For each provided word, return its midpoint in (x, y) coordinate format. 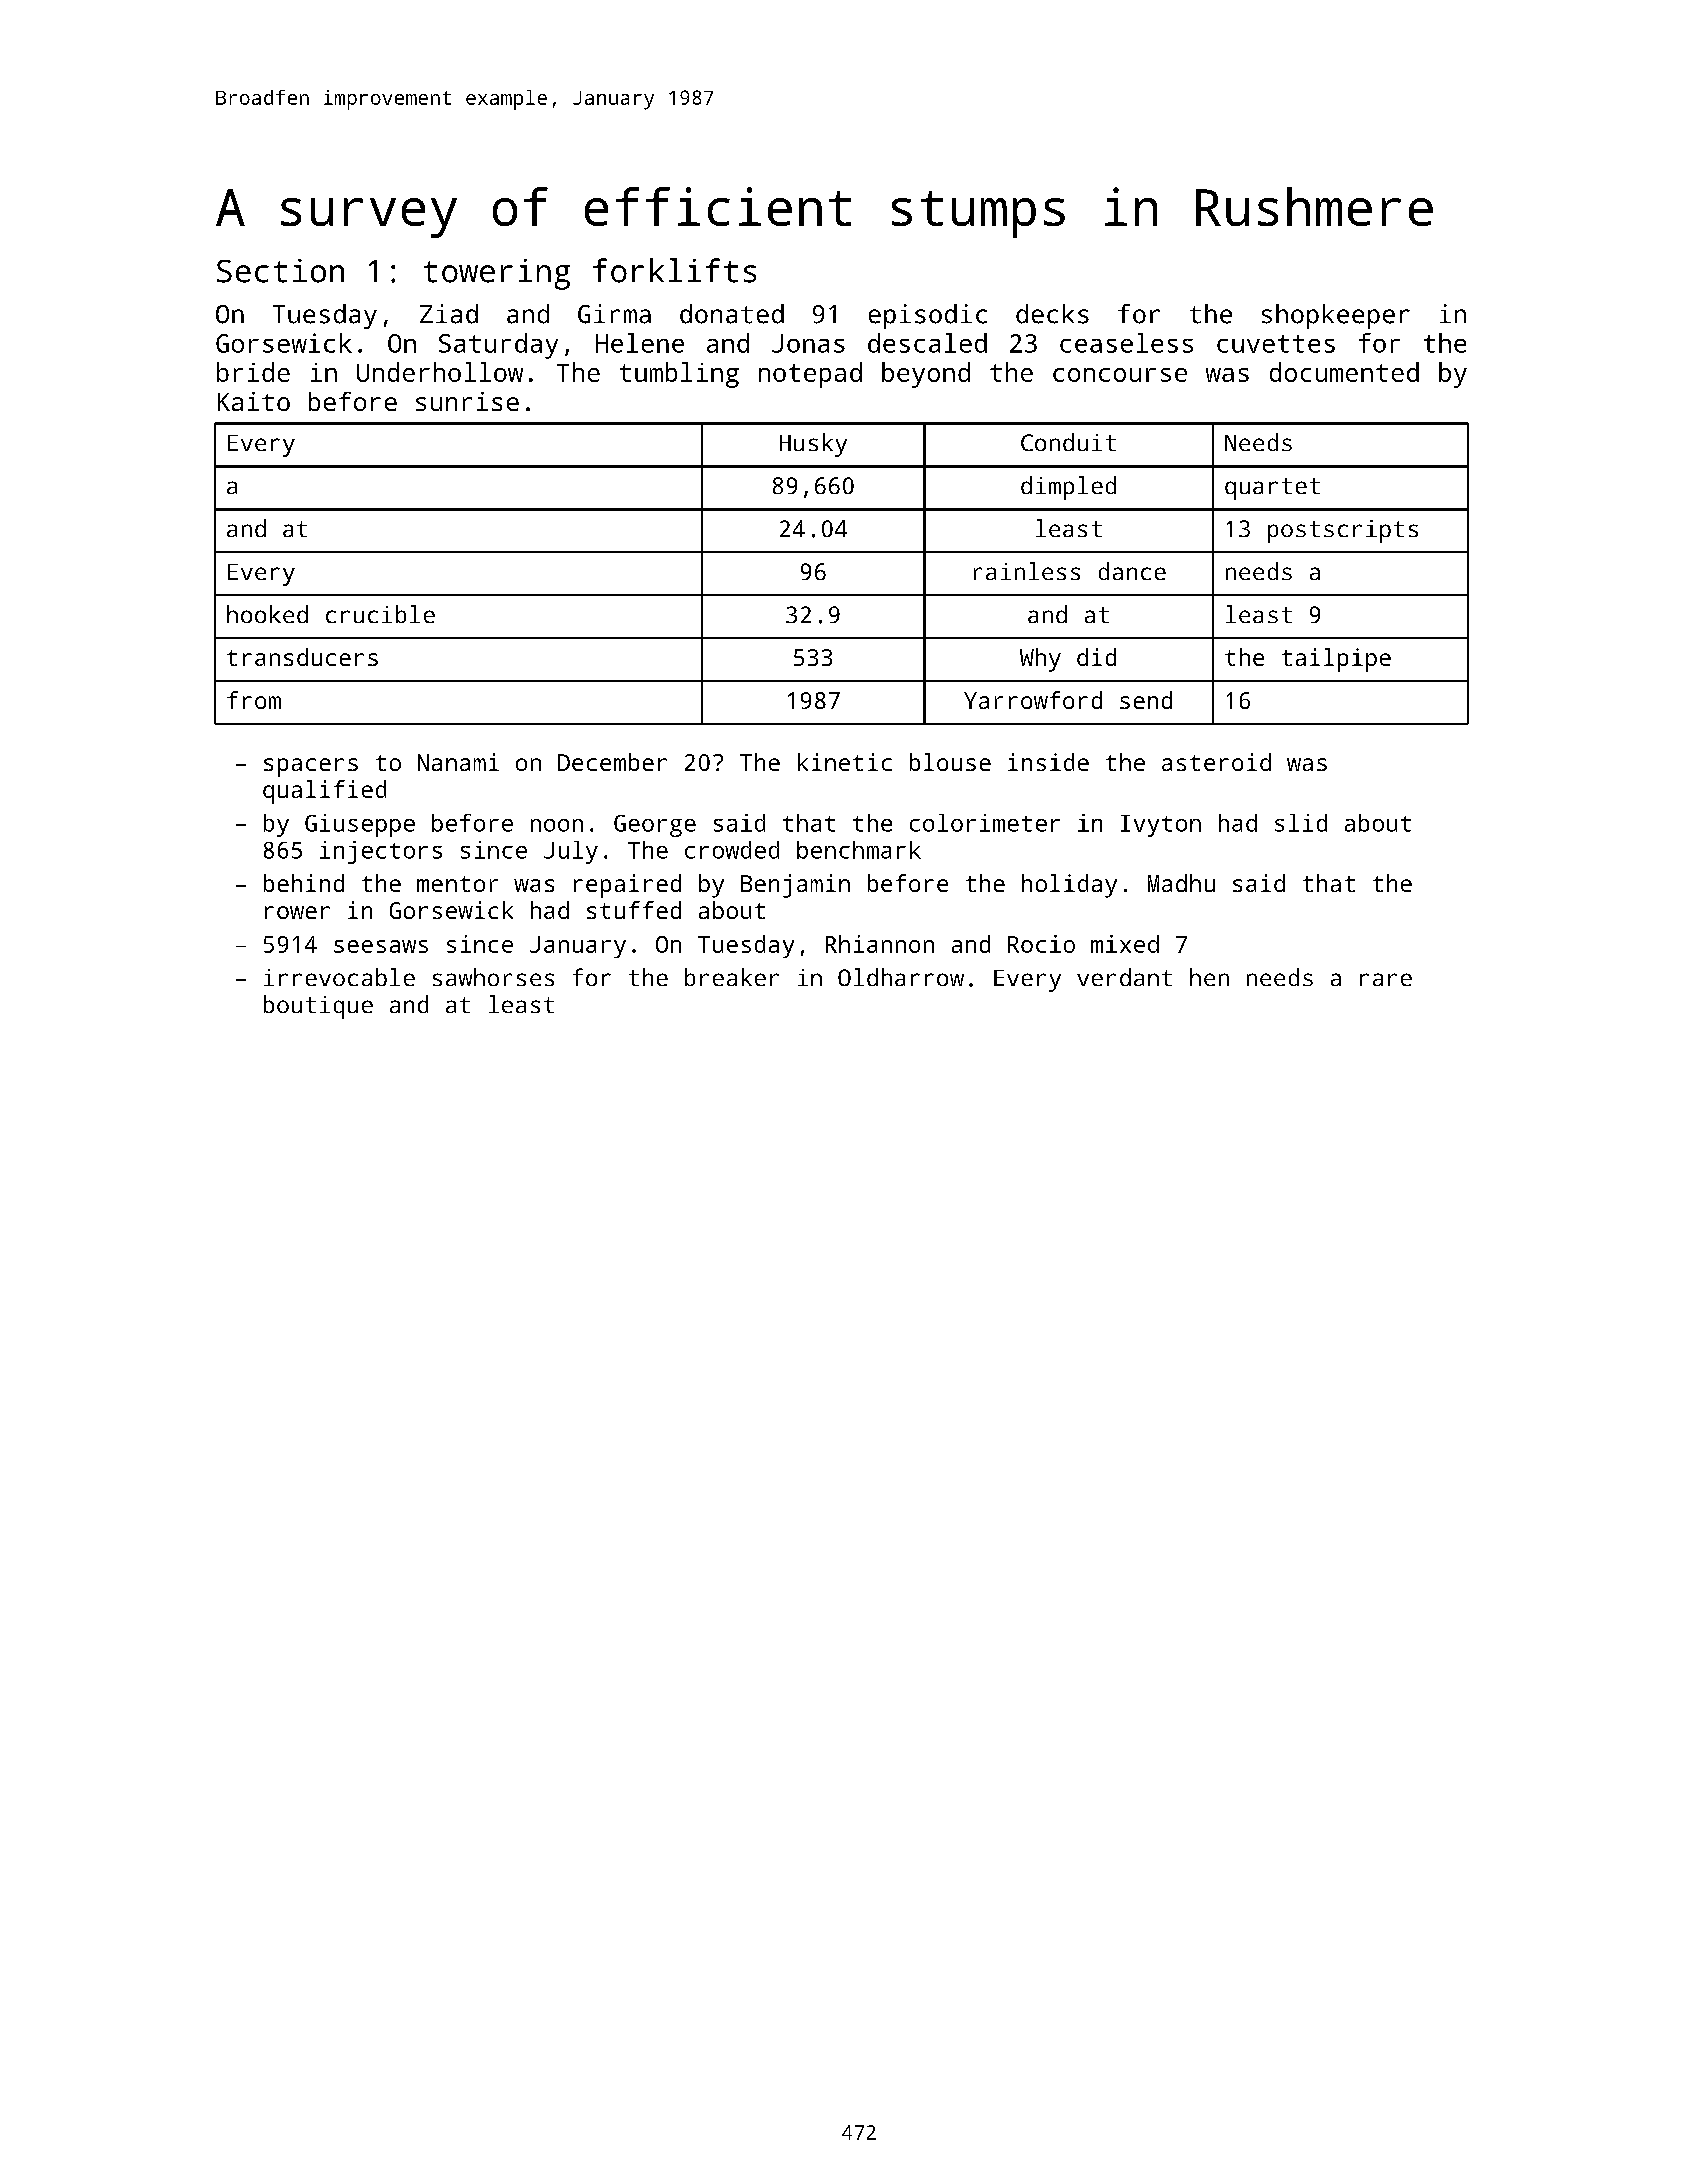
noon (557, 825)
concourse (1120, 375)
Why (1040, 660)
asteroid (1216, 762)
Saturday (498, 346)
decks (1052, 314)
